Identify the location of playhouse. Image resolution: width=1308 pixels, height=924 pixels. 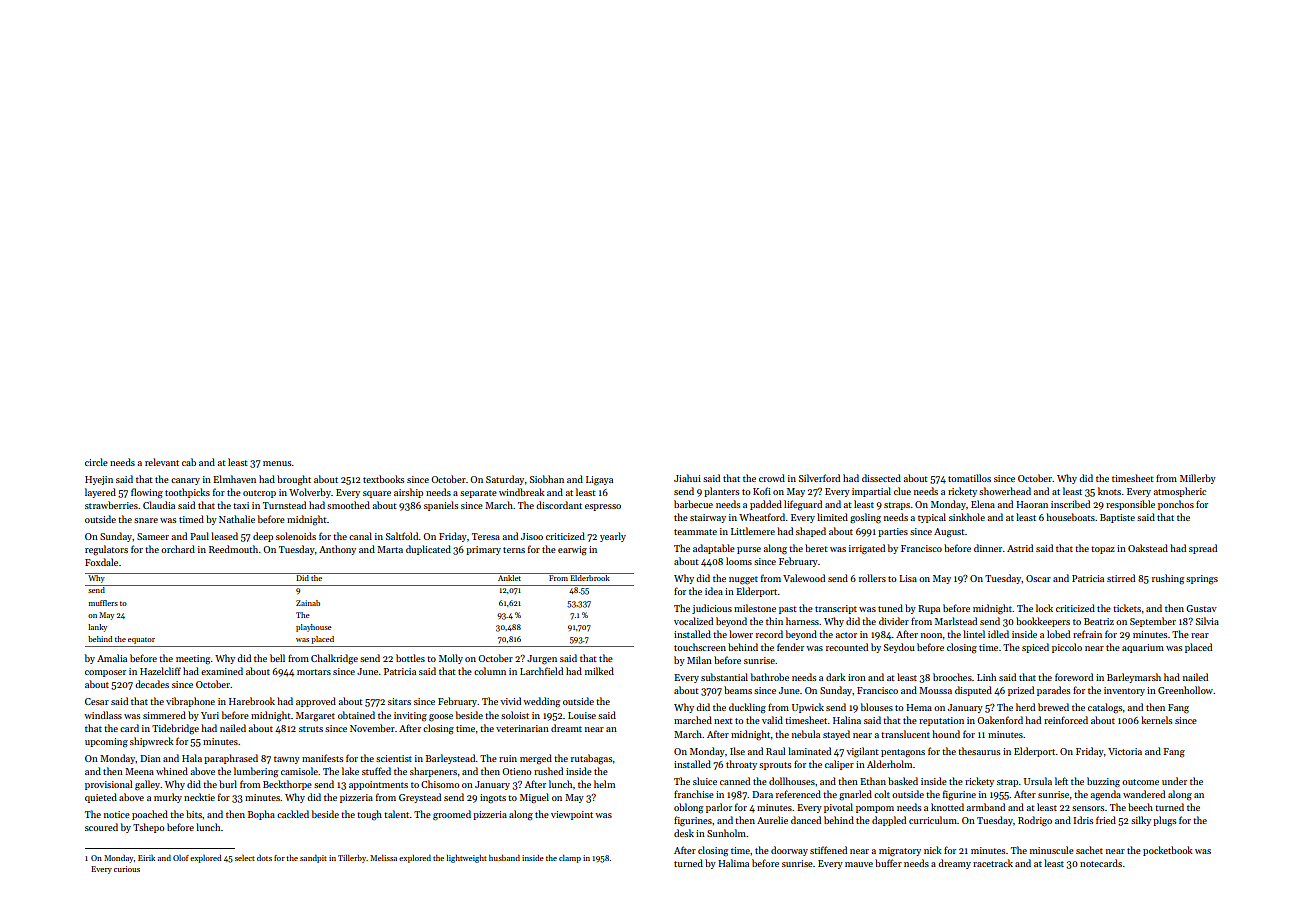
(314, 628).
